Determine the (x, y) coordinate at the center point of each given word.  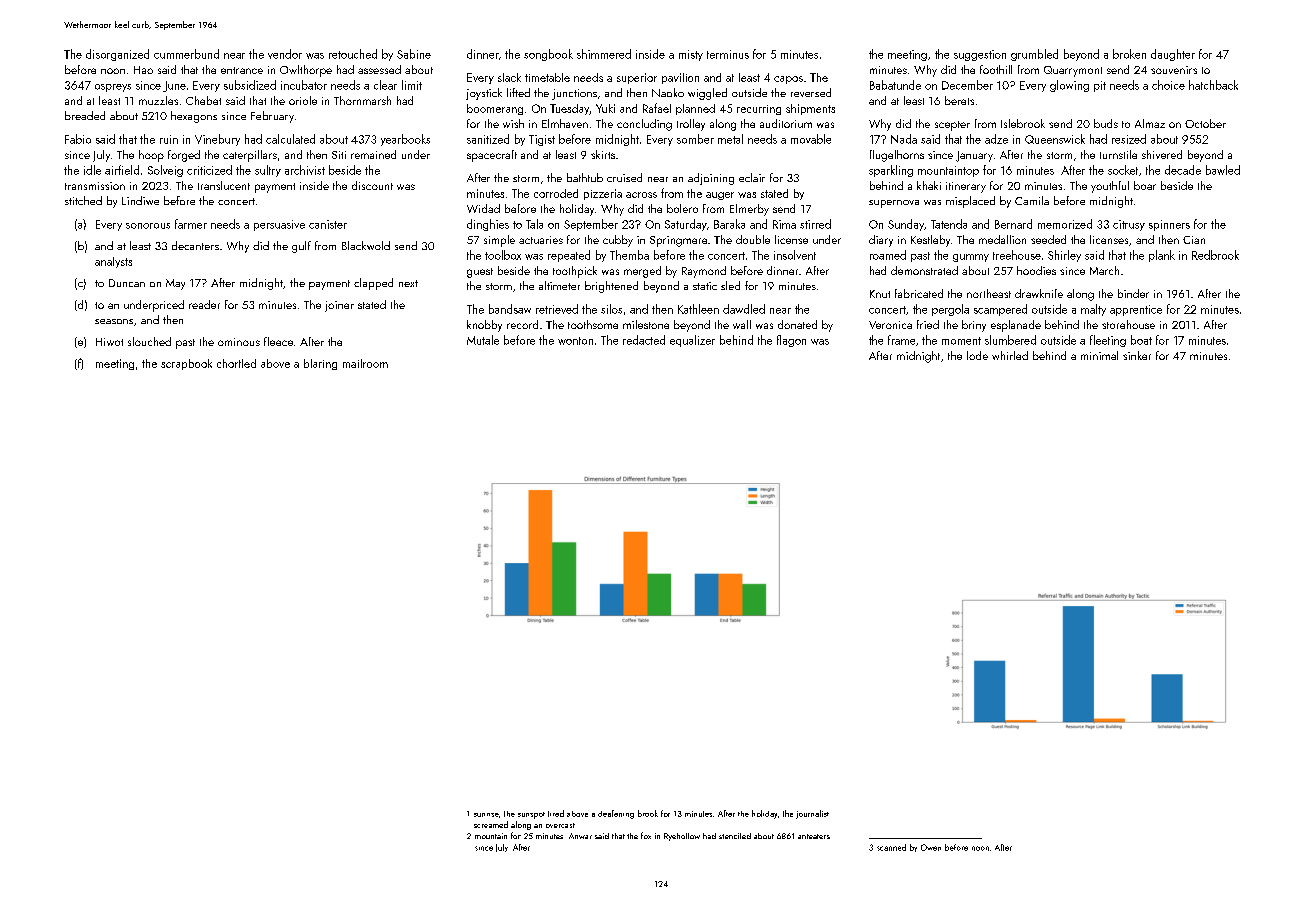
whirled (1010, 355)
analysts (113, 262)
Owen (931, 847)
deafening (616, 814)
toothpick (575, 272)
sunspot (531, 815)
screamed (491, 824)
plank (1162, 256)
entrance (242, 70)
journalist (812, 814)
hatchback (1213, 85)
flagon (791, 341)
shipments (810, 109)
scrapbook (186, 364)
